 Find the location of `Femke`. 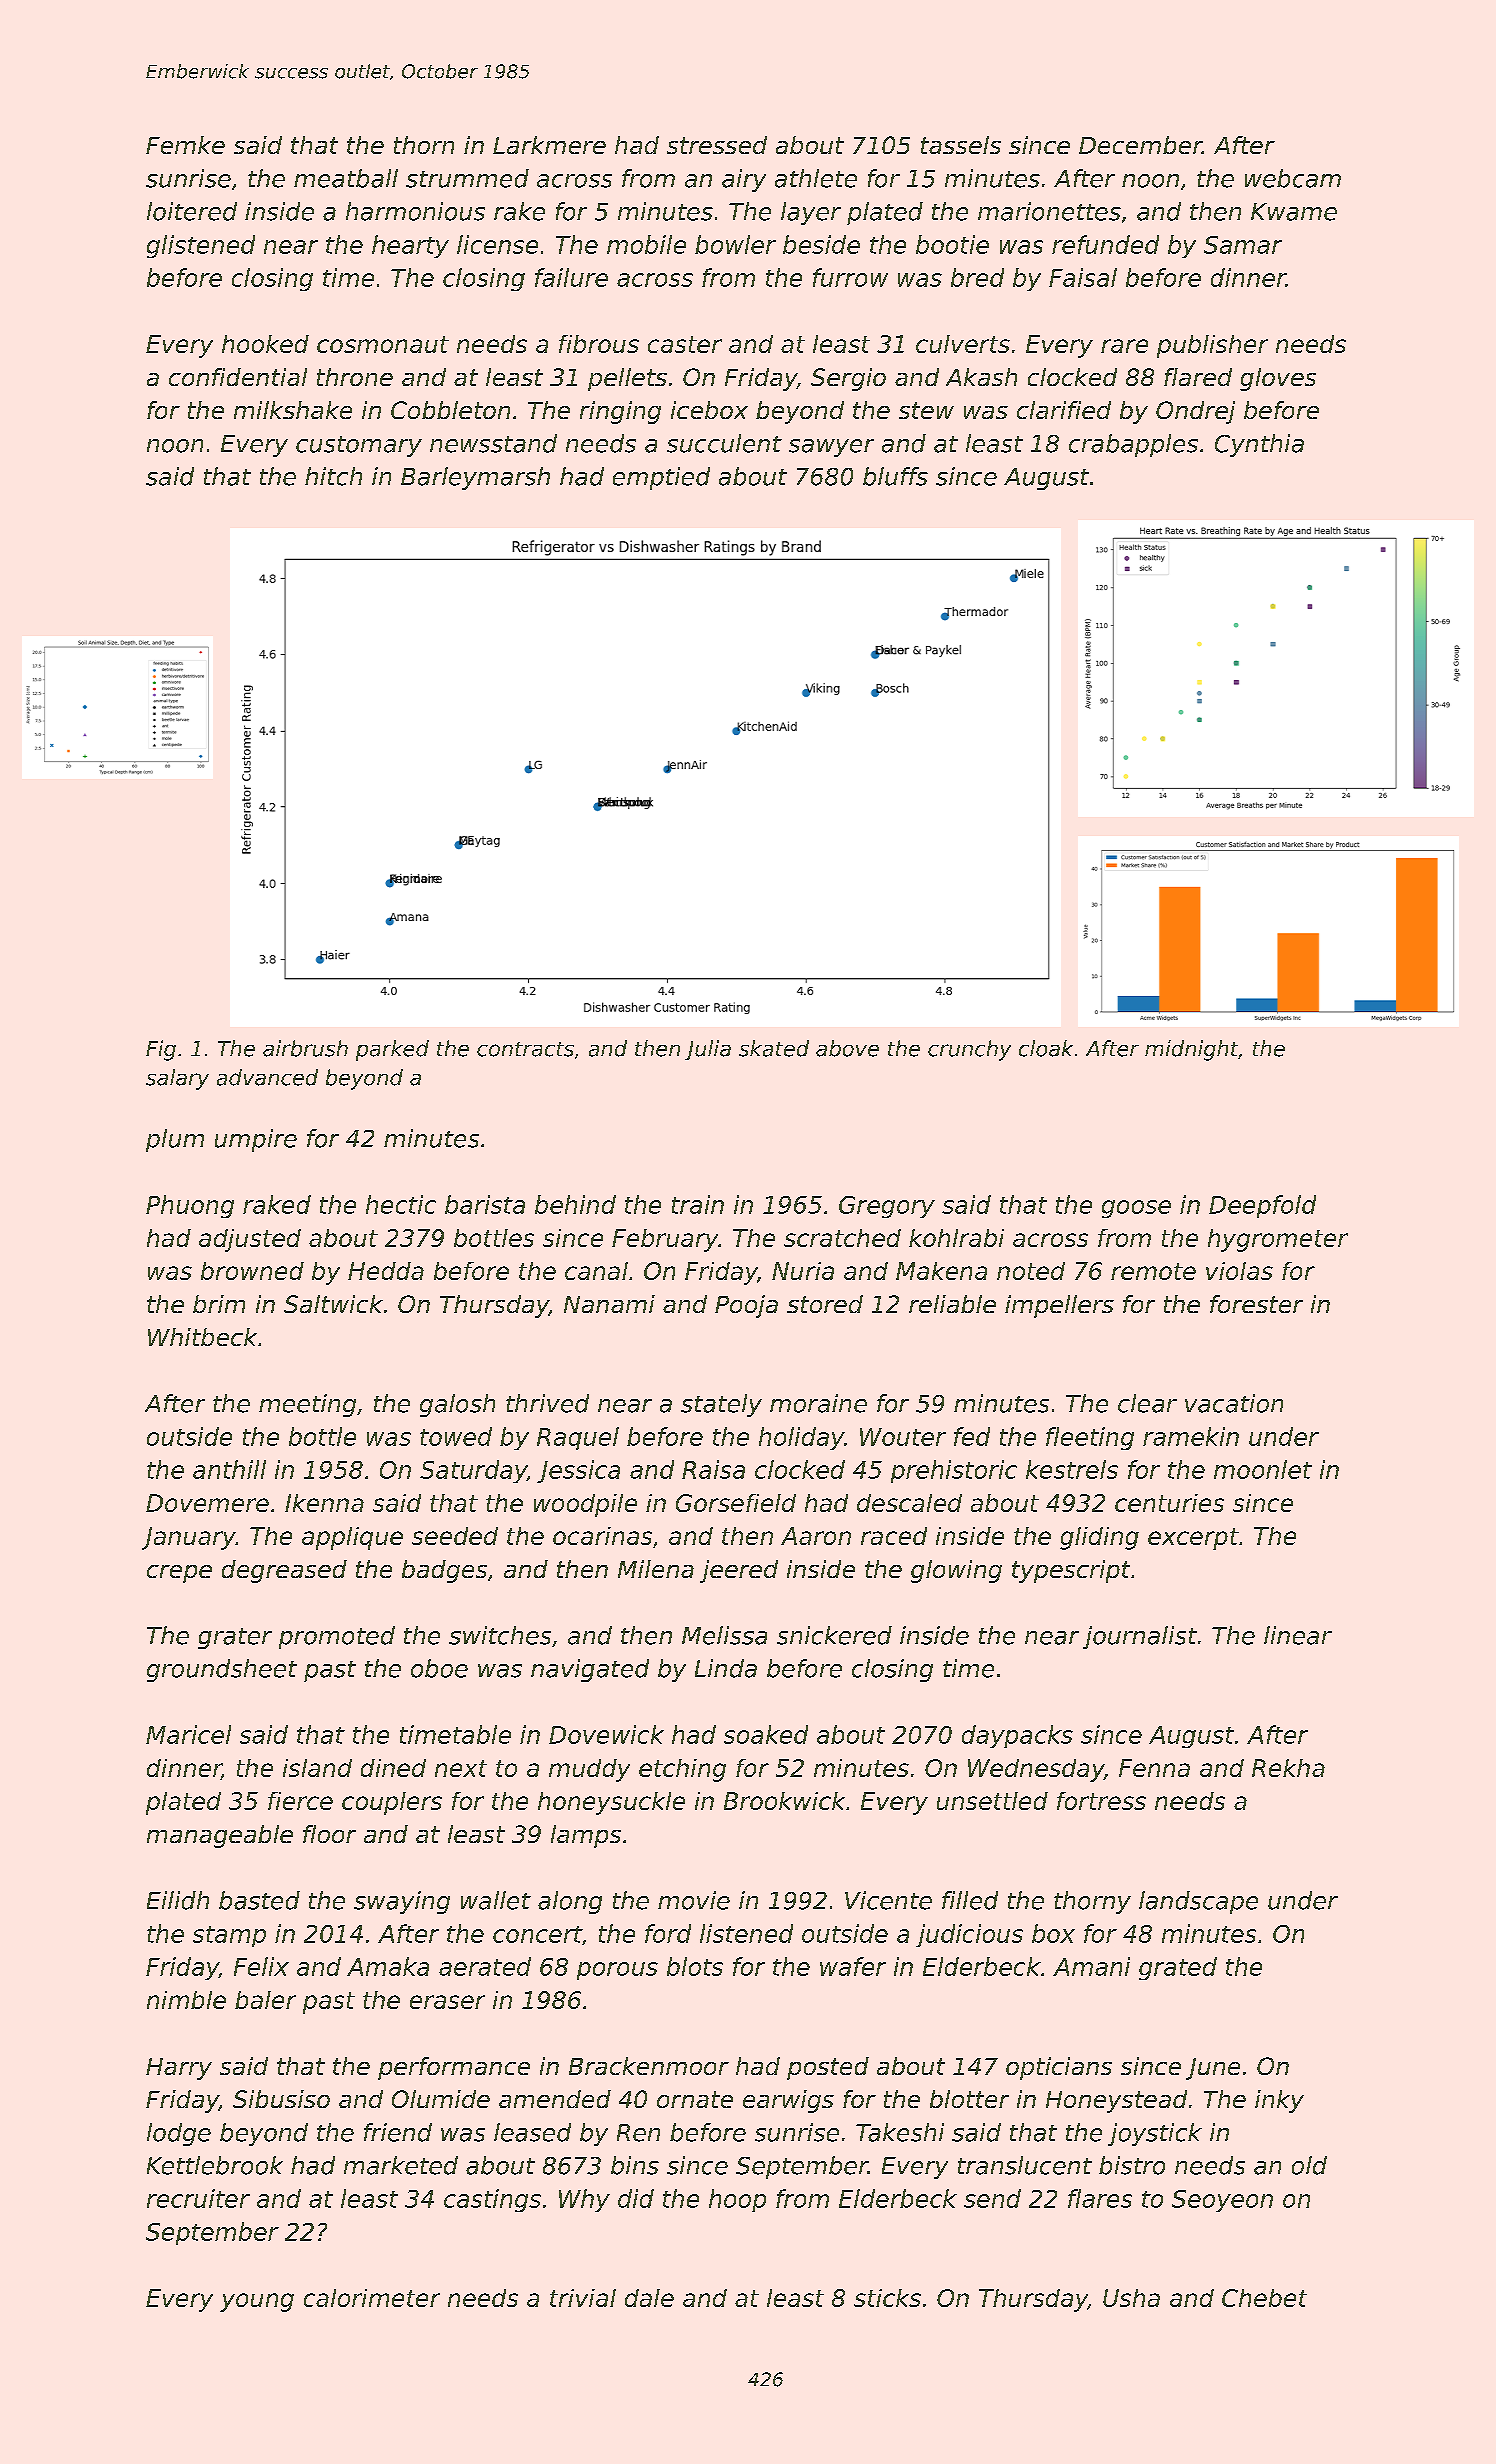

Femke is located at coordinates (185, 145).
